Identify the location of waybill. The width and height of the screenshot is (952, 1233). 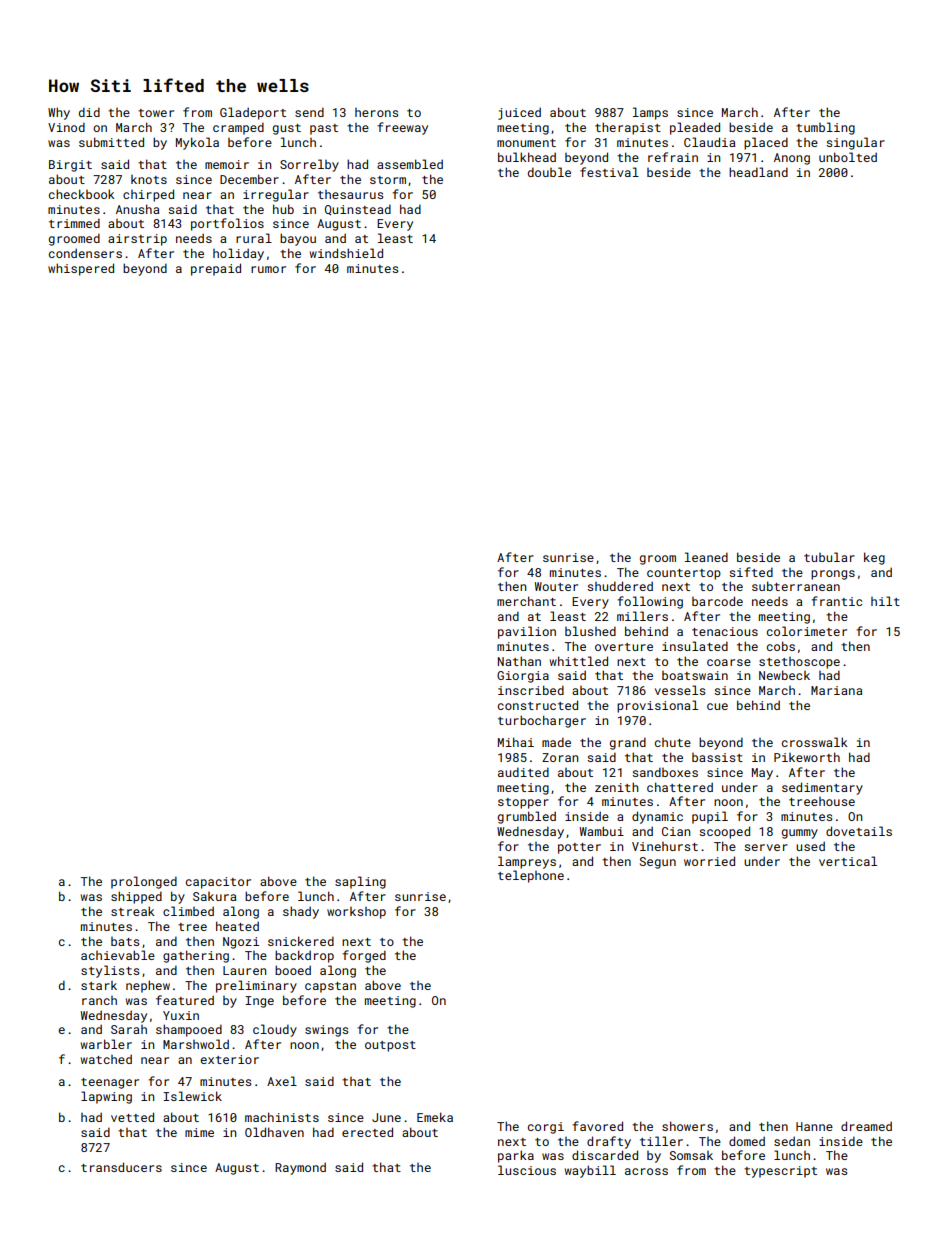
(590, 1171).
